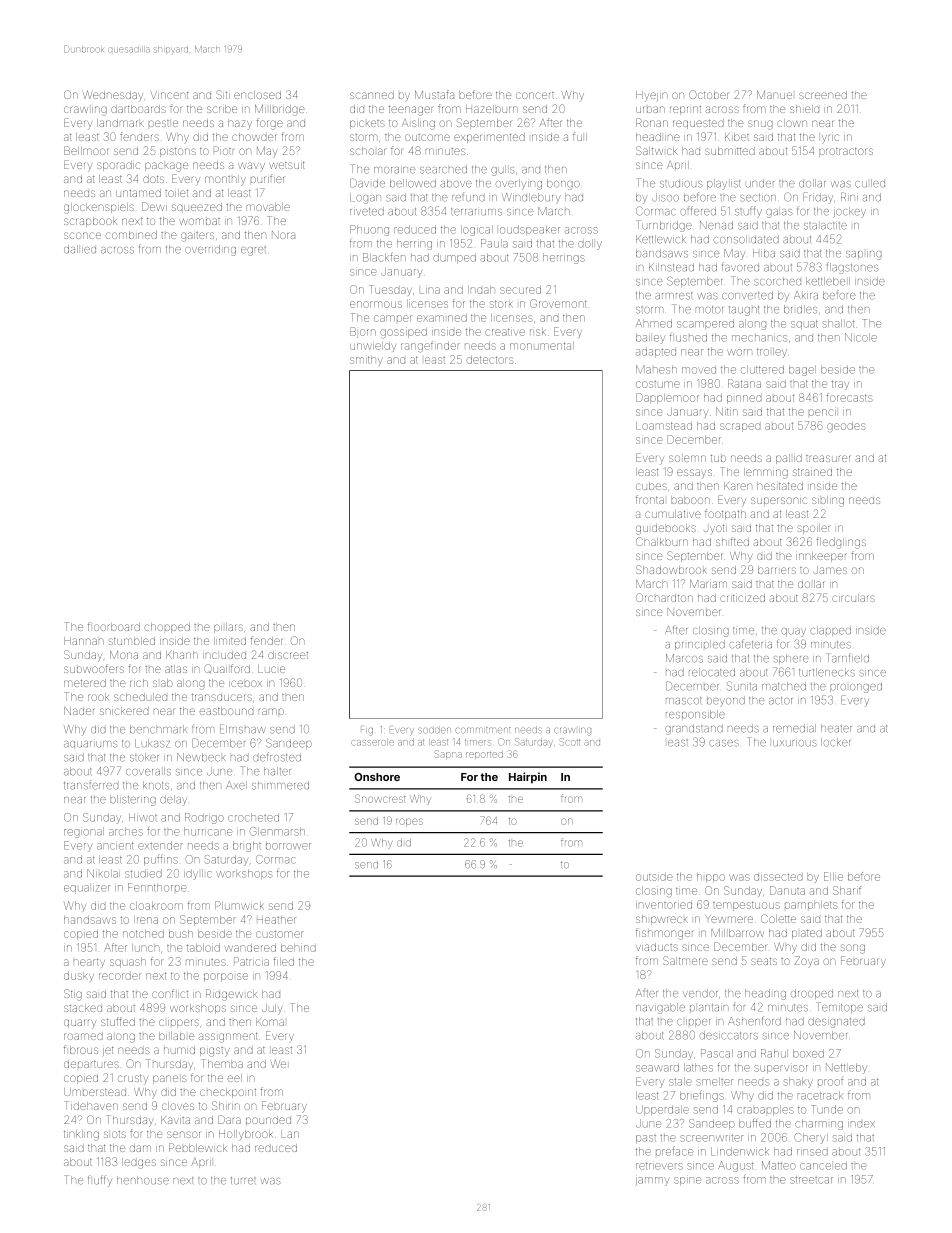 The height and width of the page is (1233, 952). Describe the element at coordinates (727, 411) in the page. I see `Nitin` at that location.
